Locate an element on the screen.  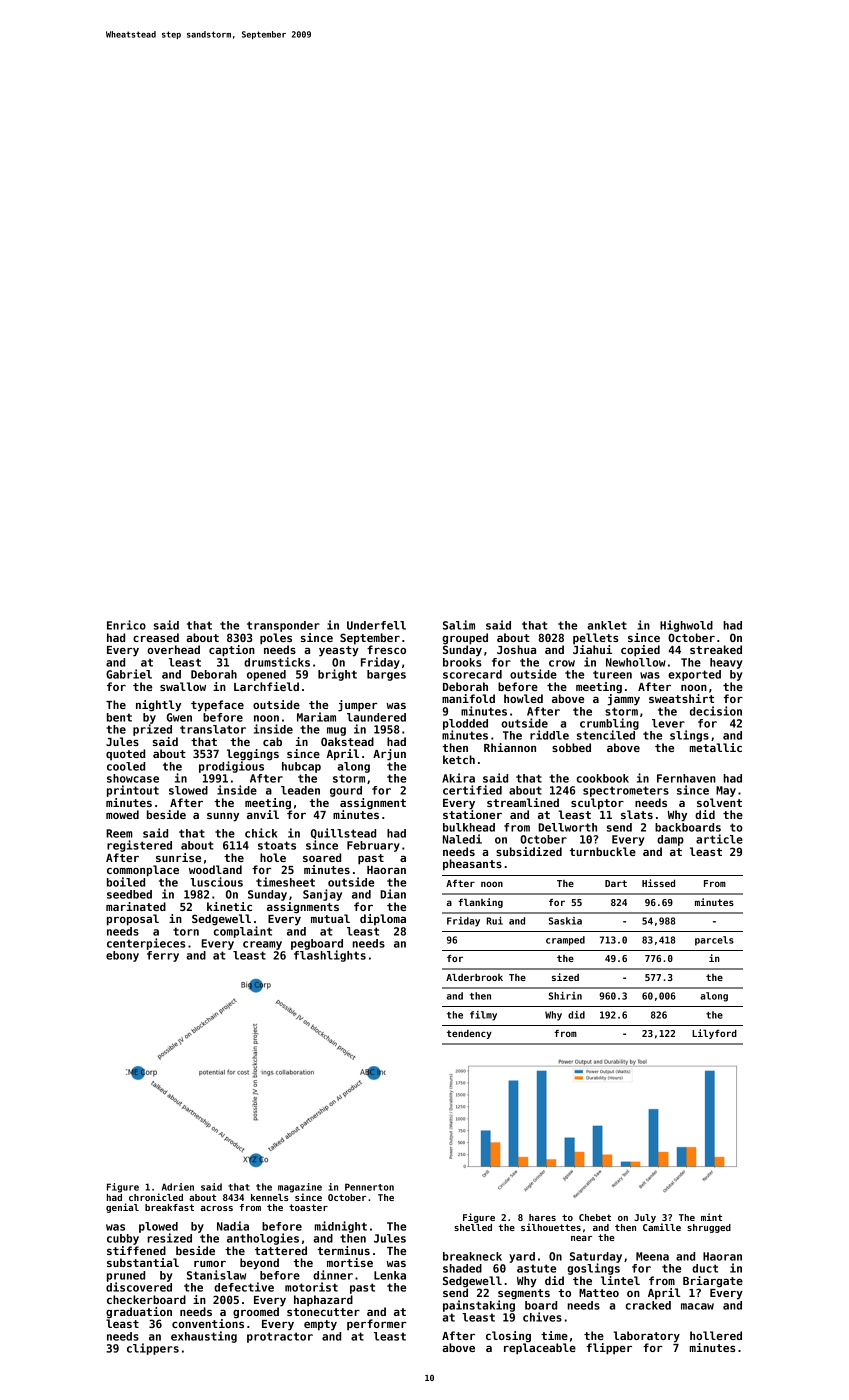
chick is located at coordinates (261, 833).
